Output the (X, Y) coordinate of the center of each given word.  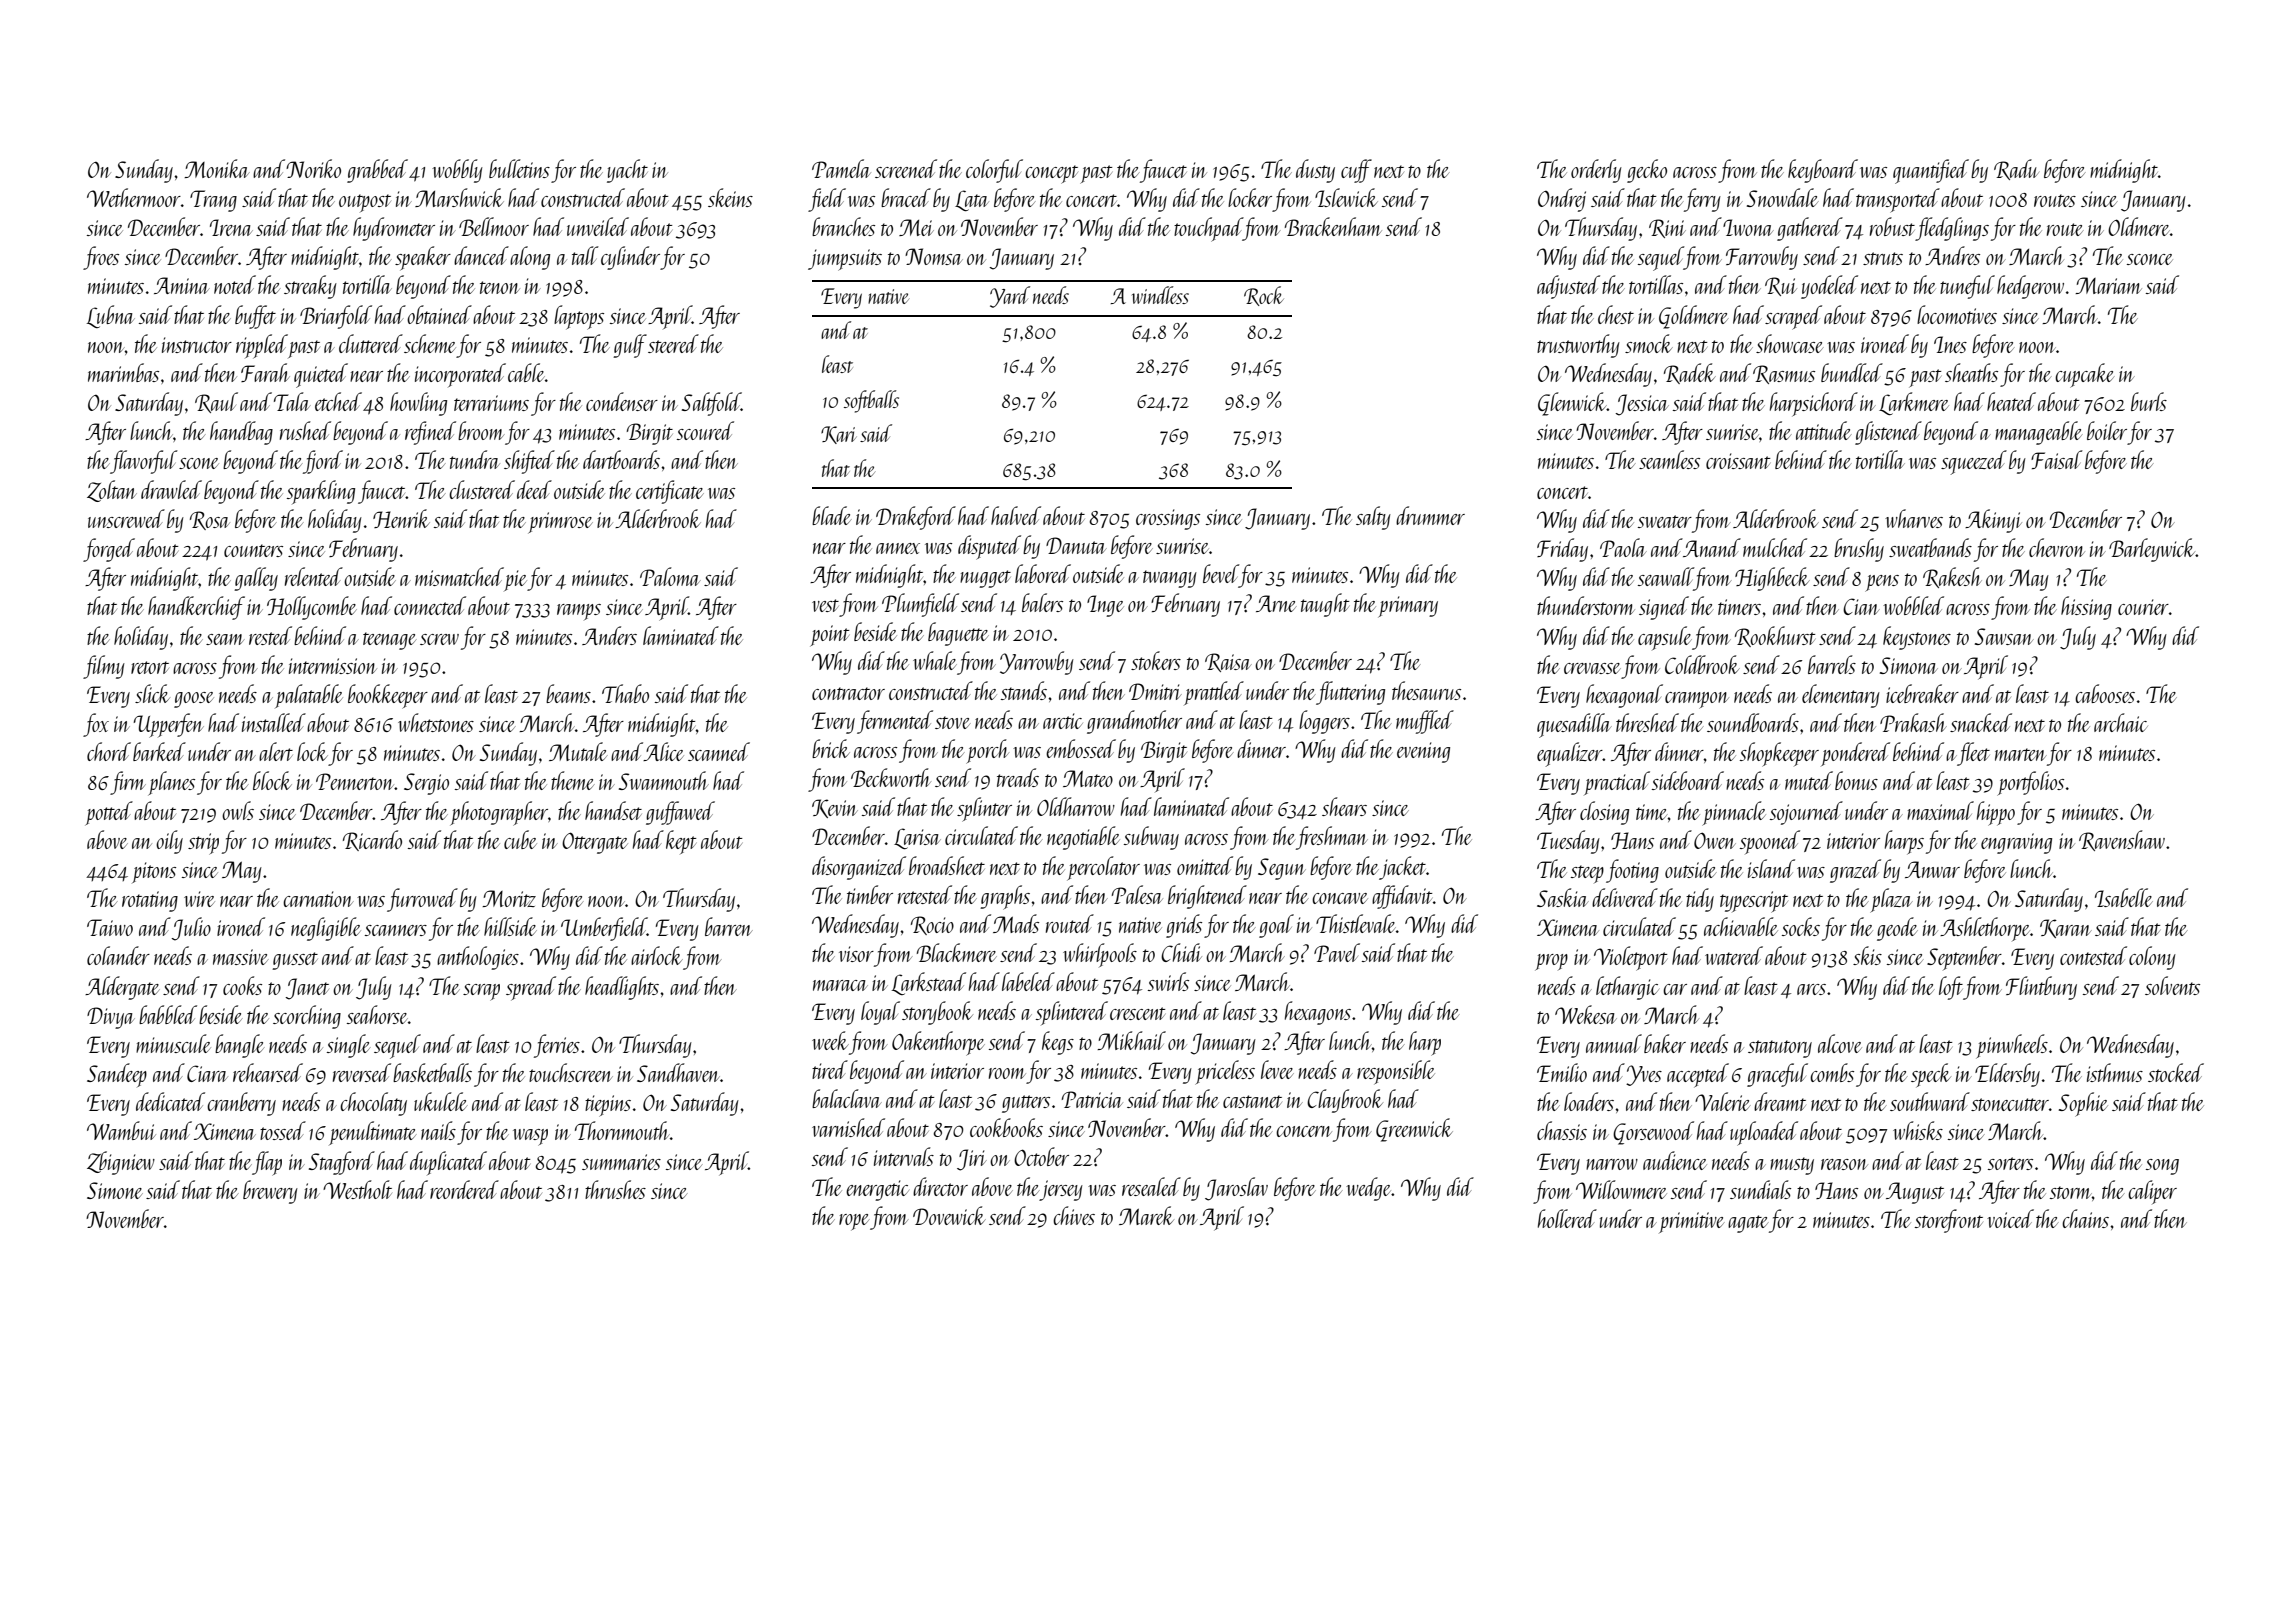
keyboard (1823, 171)
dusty (1315, 171)
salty (1373, 518)
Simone (115, 1190)
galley (256, 579)
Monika (217, 168)
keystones (1917, 638)
